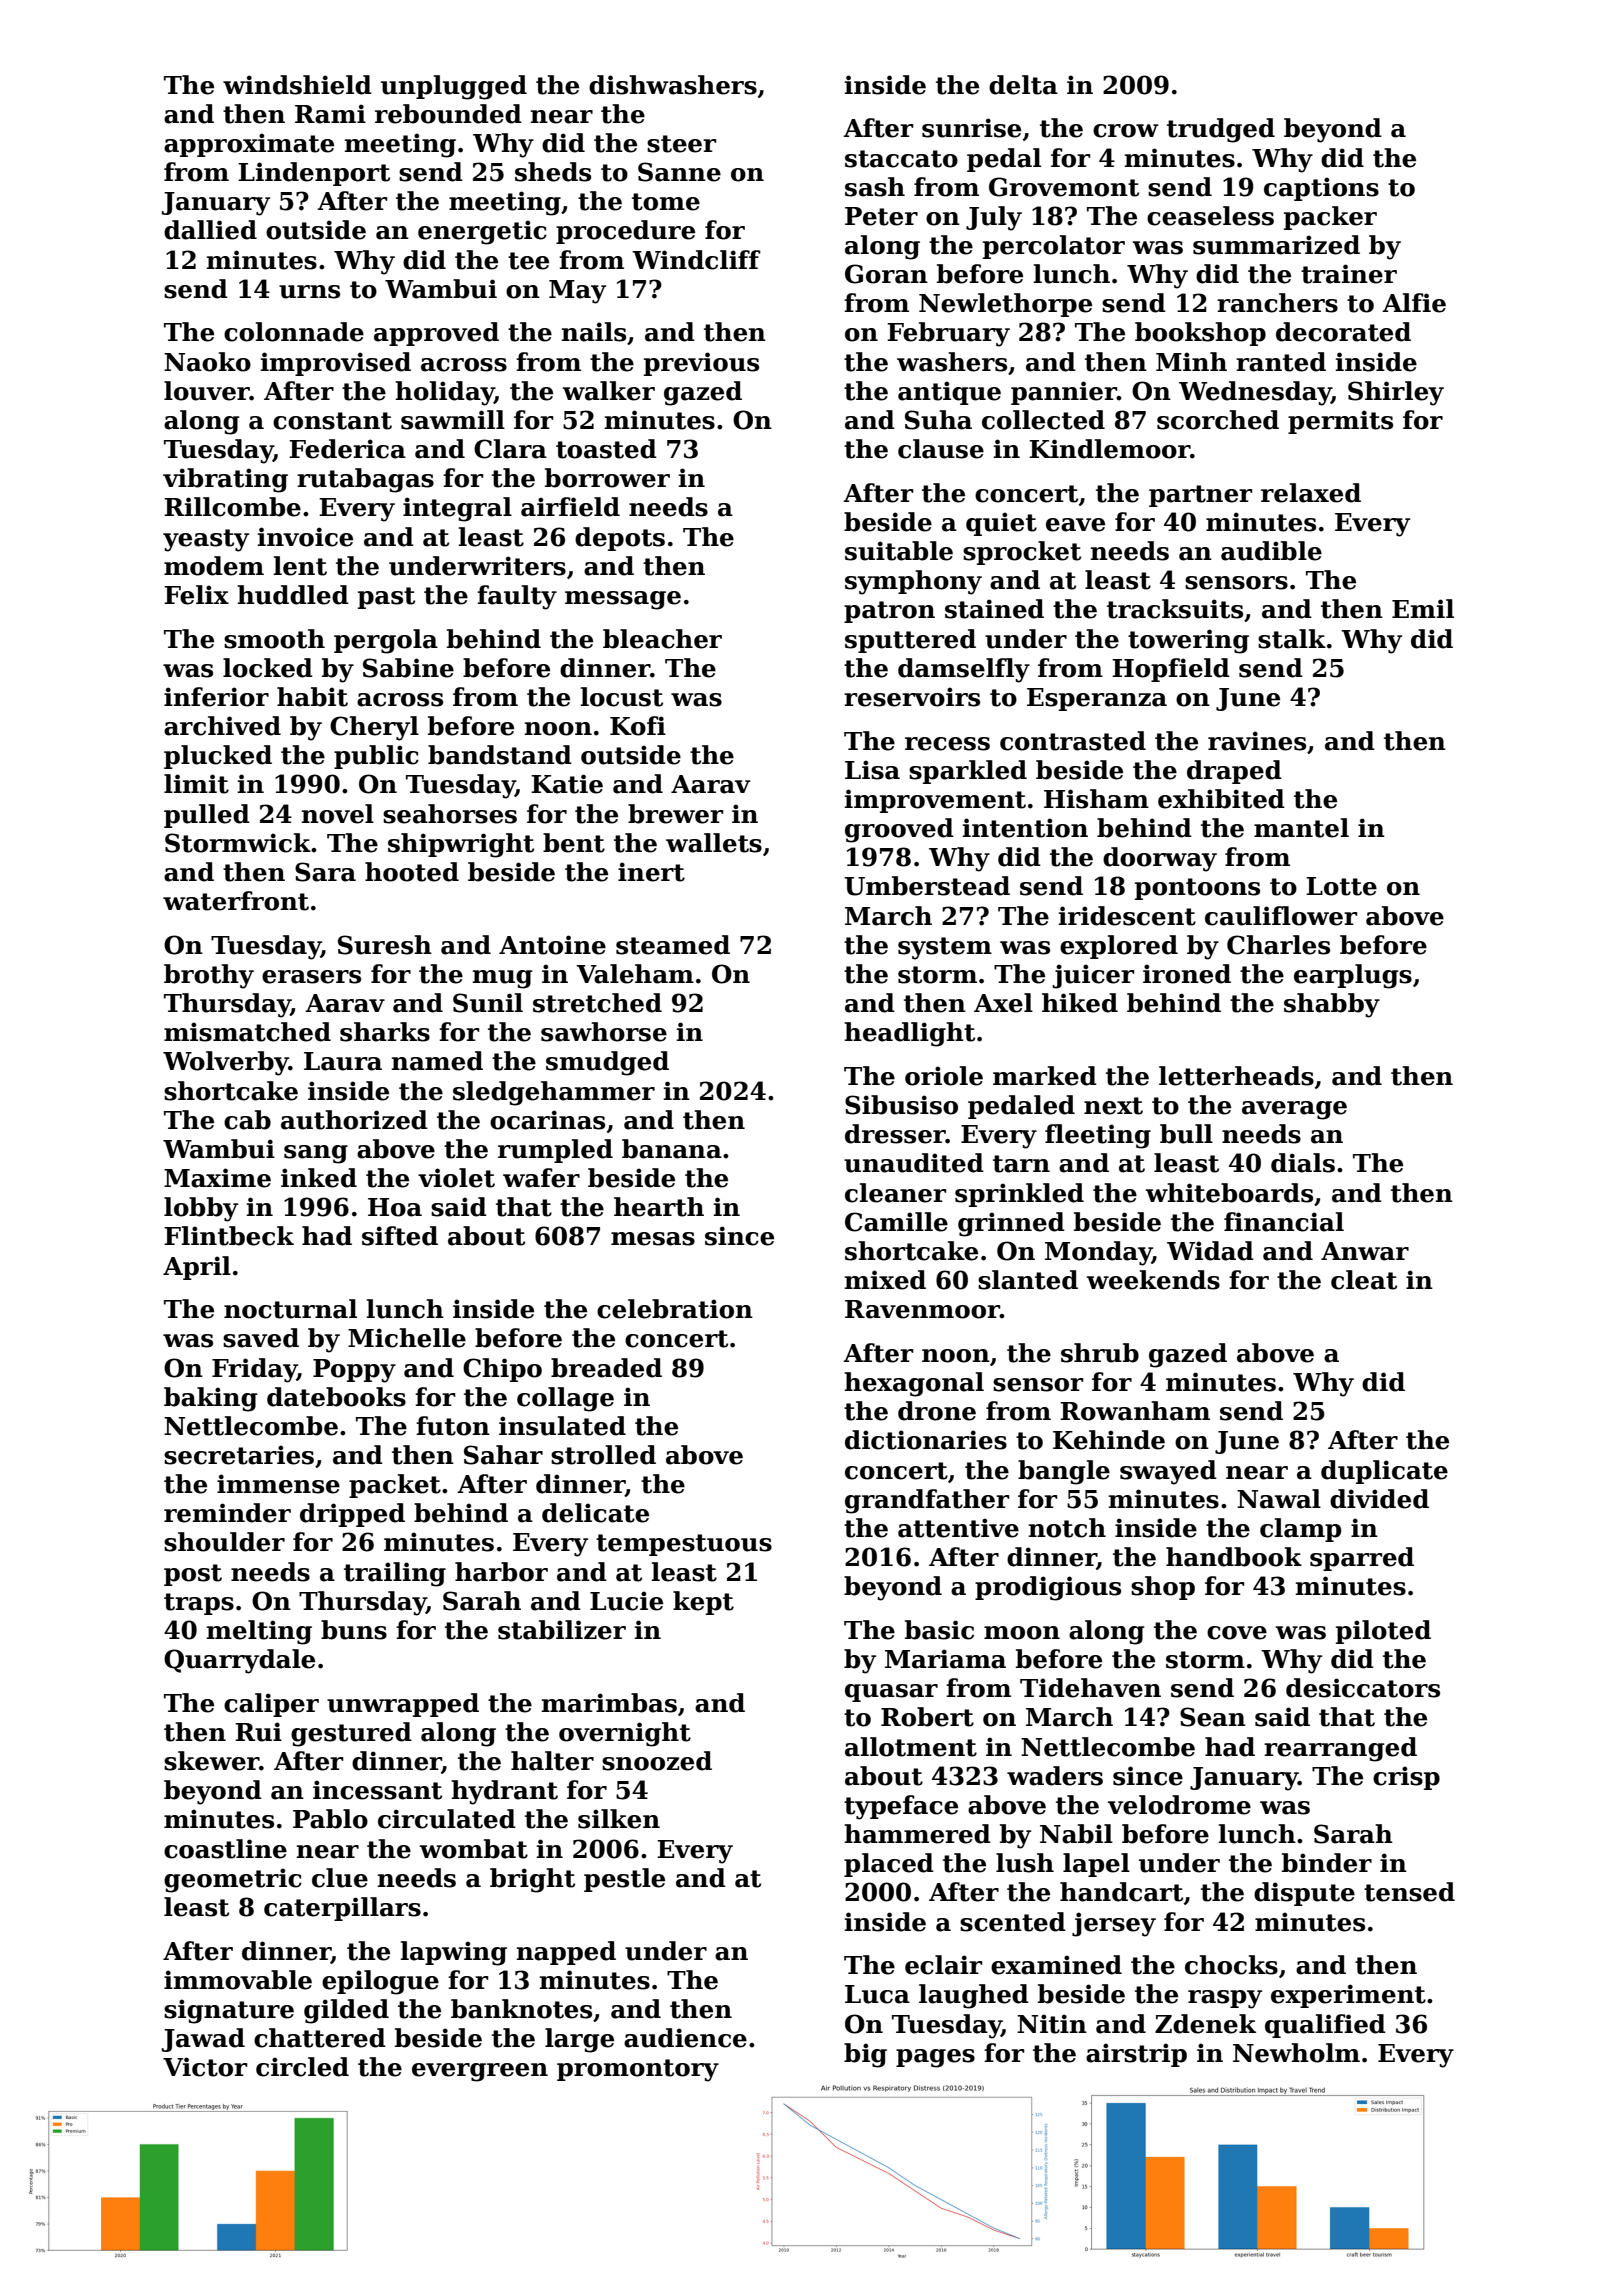 Image resolution: width=1620 pixels, height=2292 pixels. Describe the element at coordinates (209, 976) in the page. I see `brothy` at that location.
